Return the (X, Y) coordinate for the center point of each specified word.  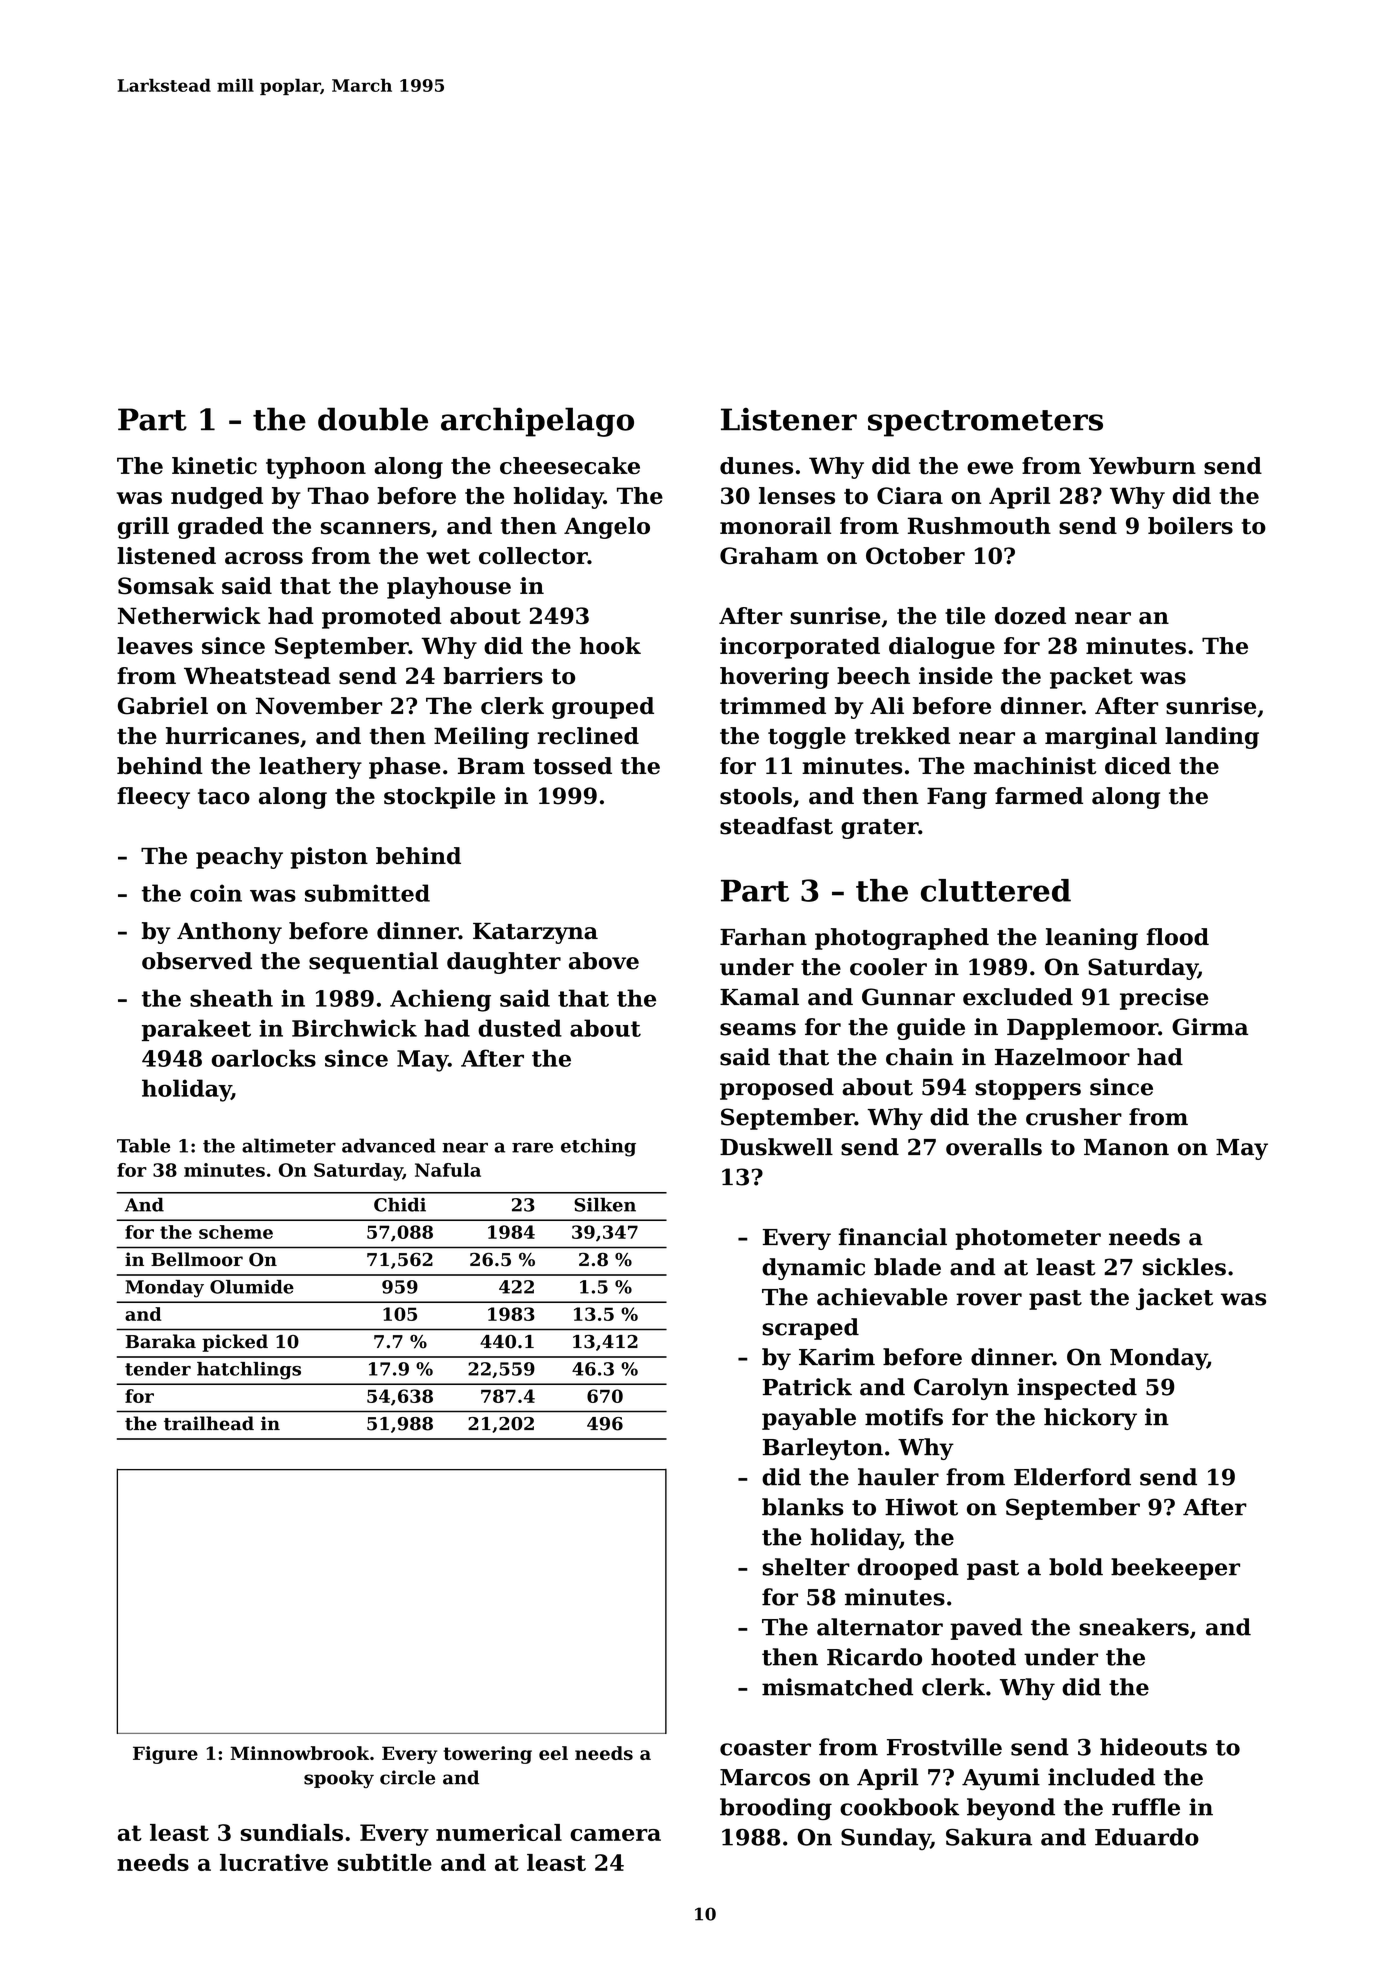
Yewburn (1142, 465)
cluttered (996, 890)
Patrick (807, 1387)
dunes (756, 465)
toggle (807, 738)
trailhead (209, 1423)
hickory (1090, 1419)
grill (143, 528)
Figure (165, 1755)
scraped (810, 1329)
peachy (239, 858)
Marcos (765, 1777)
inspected (1077, 1389)
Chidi (400, 1204)
